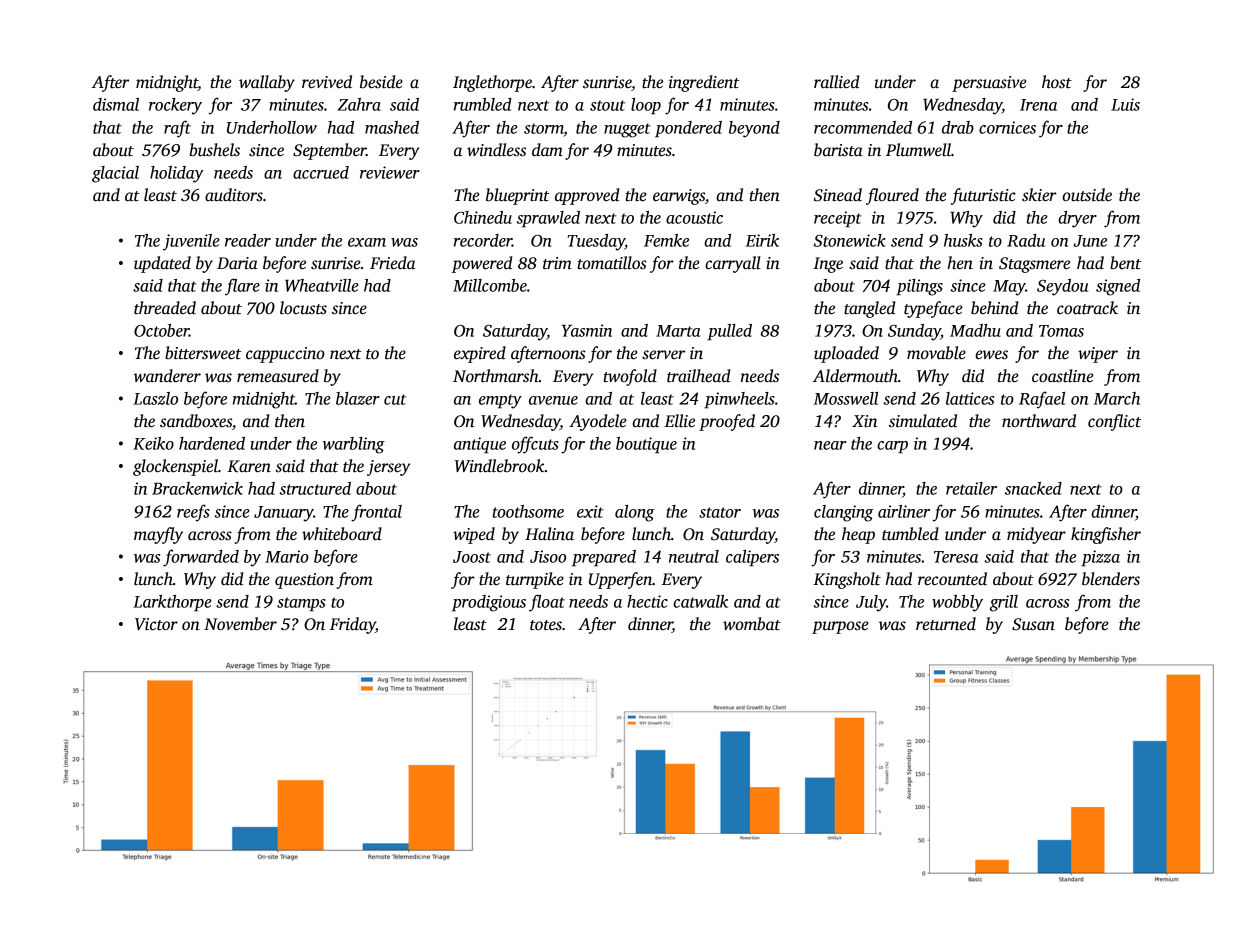 This screenshot has height=952, width=1233. What do you see at coordinates (918, 150) in the screenshot?
I see `Plumwell` at bounding box center [918, 150].
